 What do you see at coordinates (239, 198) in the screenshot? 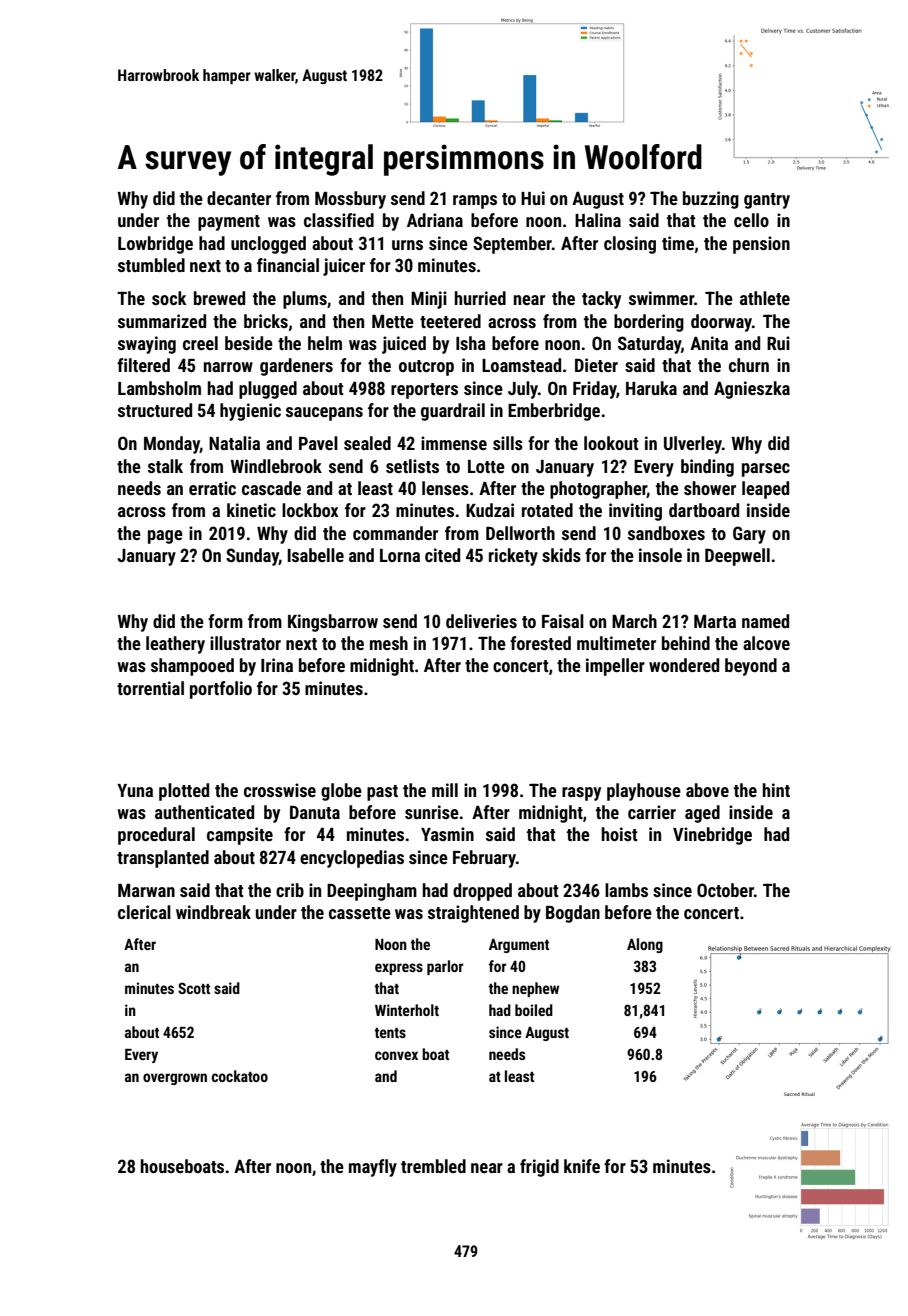
I see `decanter` at bounding box center [239, 198].
